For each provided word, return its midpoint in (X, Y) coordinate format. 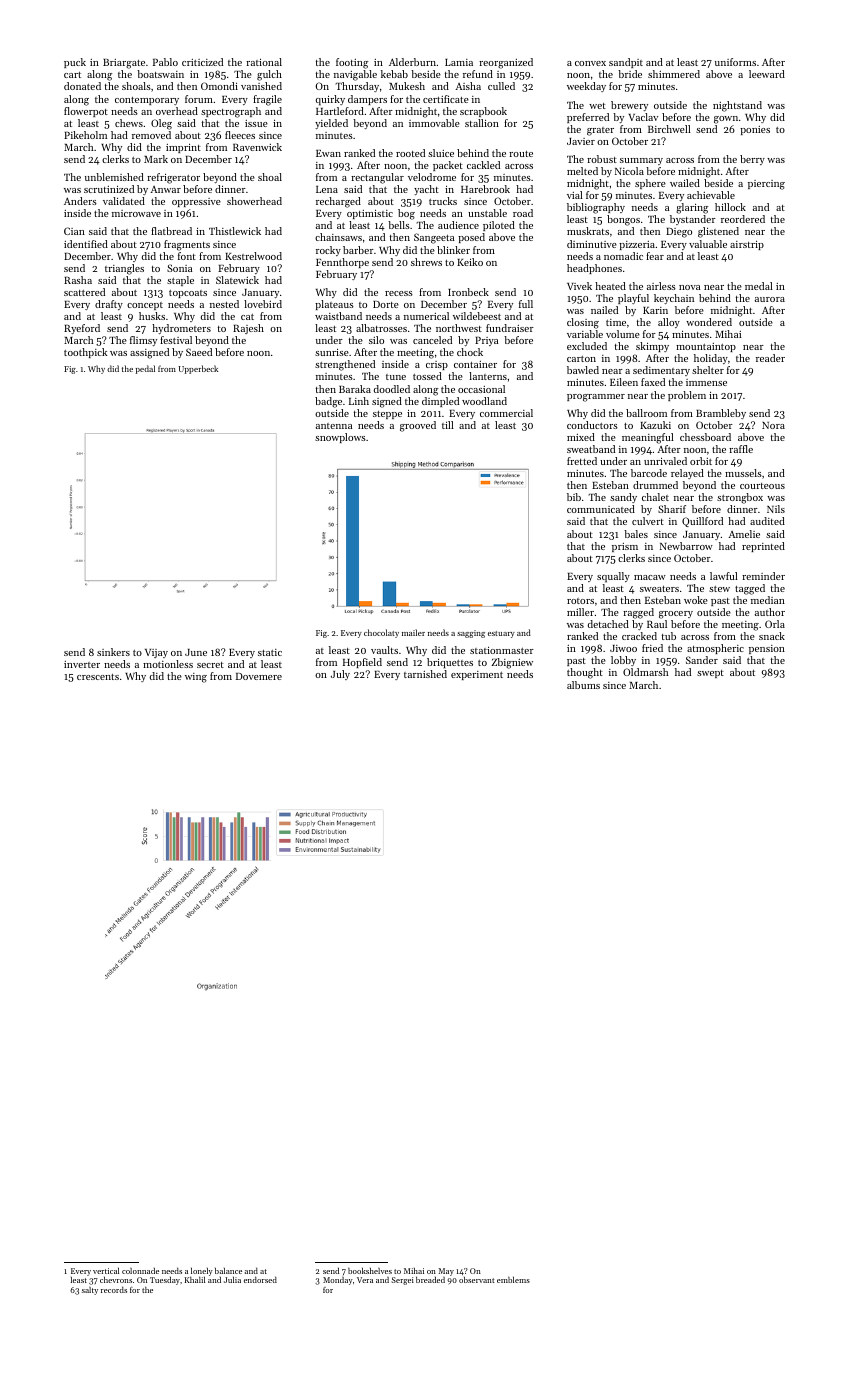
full (526, 304)
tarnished (425, 674)
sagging (471, 634)
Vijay (156, 653)
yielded (331, 124)
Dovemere (259, 676)
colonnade (140, 1271)
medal (759, 286)
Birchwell (669, 129)
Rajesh (248, 329)
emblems (513, 1279)
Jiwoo (623, 648)
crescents (98, 677)
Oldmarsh (646, 672)
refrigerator (173, 178)
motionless (168, 664)
